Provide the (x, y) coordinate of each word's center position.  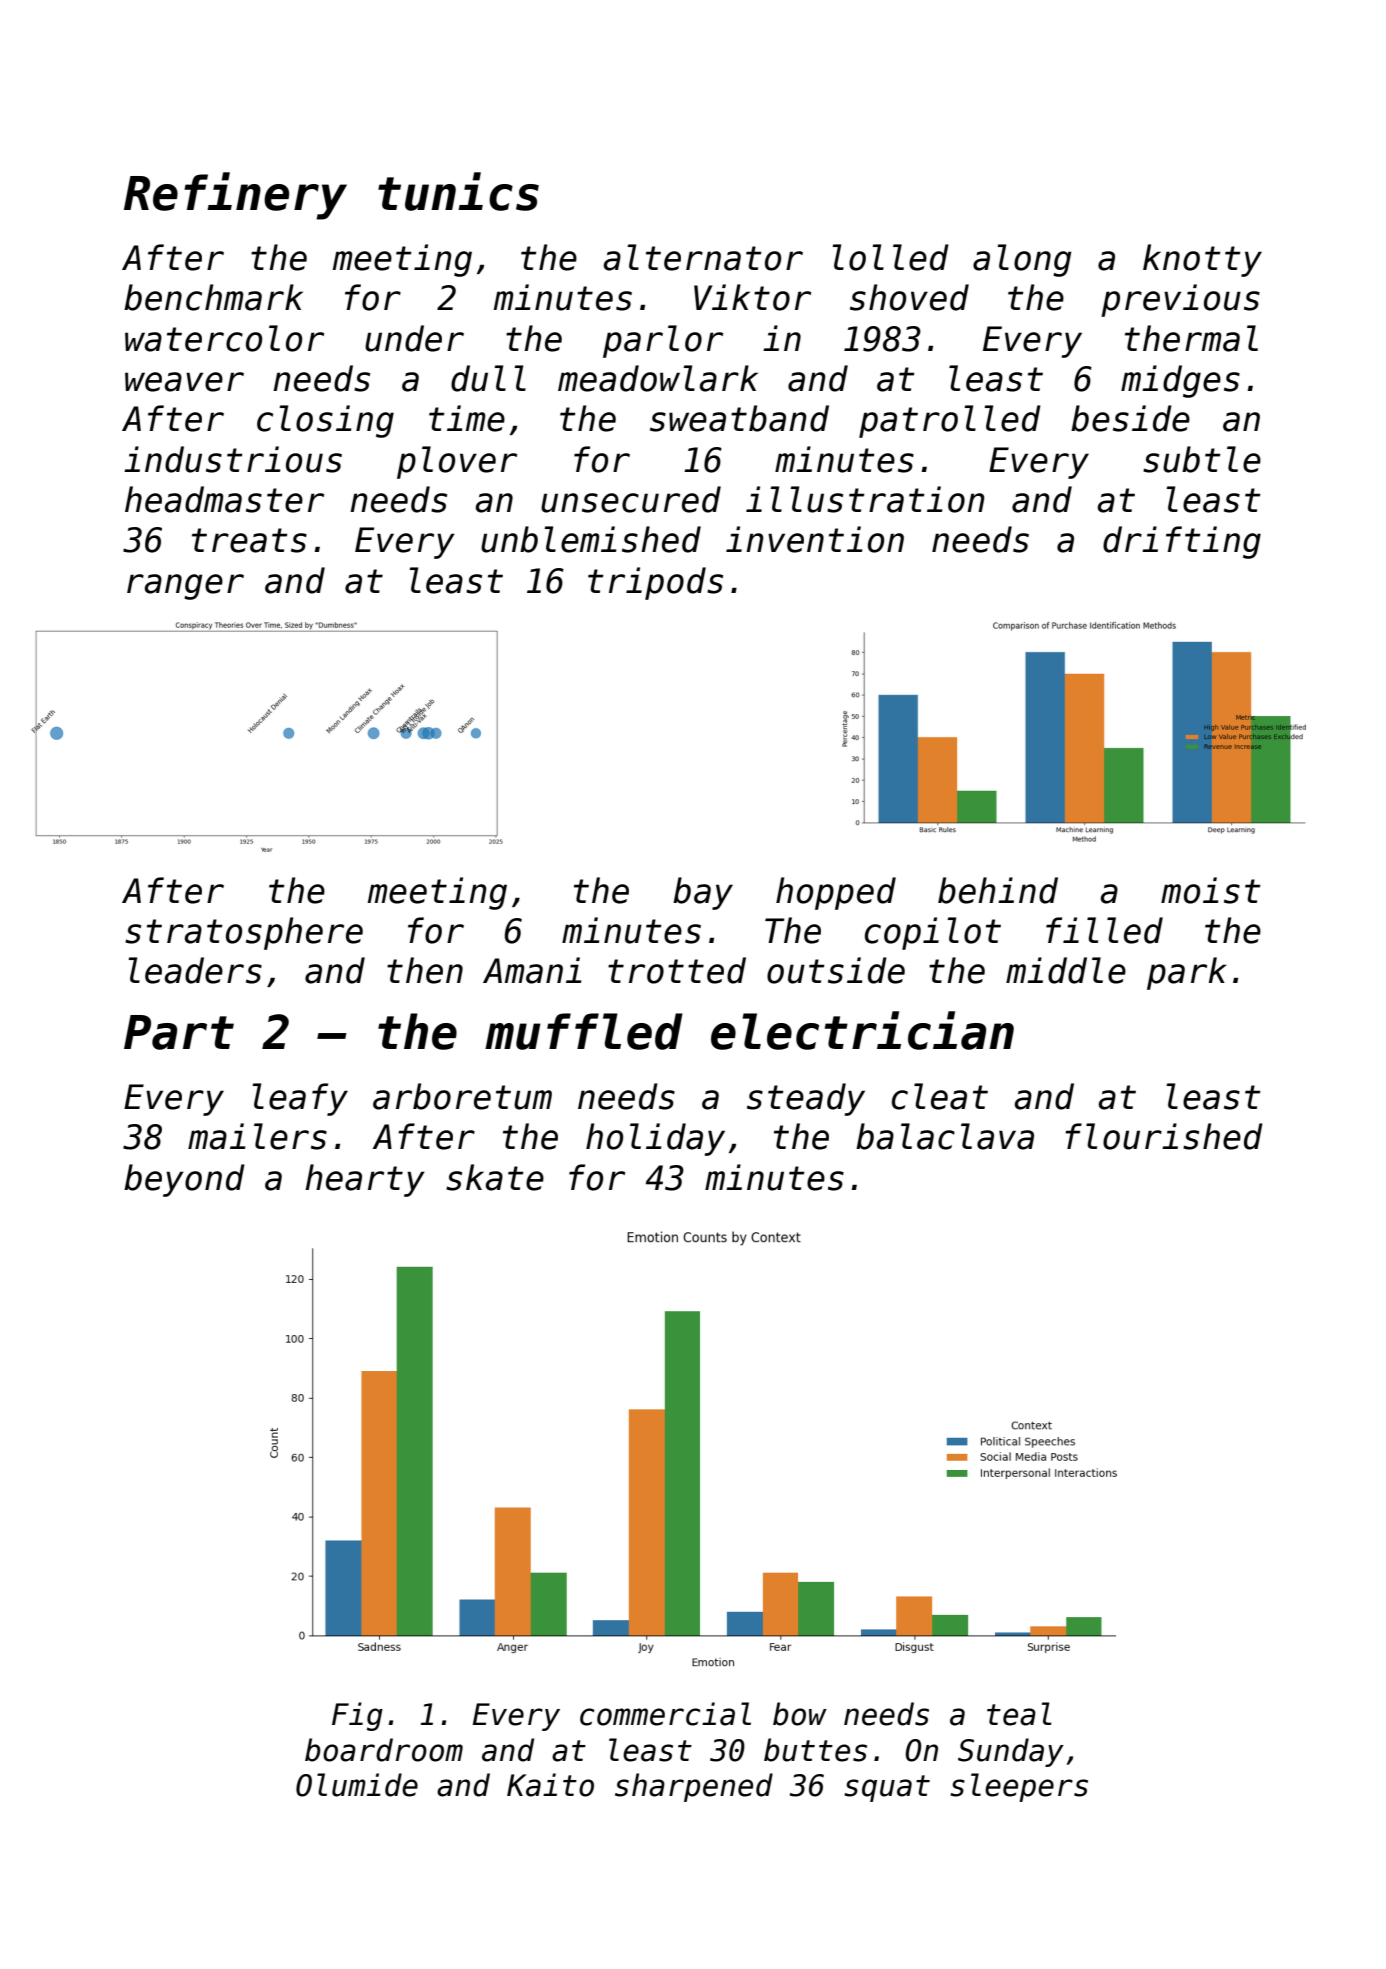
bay (703, 893)
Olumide (357, 1785)
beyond (184, 1180)
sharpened (694, 1787)
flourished (1164, 1136)
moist (1211, 890)
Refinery (235, 196)
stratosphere (244, 933)
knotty (1202, 260)
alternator (703, 257)
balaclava (945, 1136)
